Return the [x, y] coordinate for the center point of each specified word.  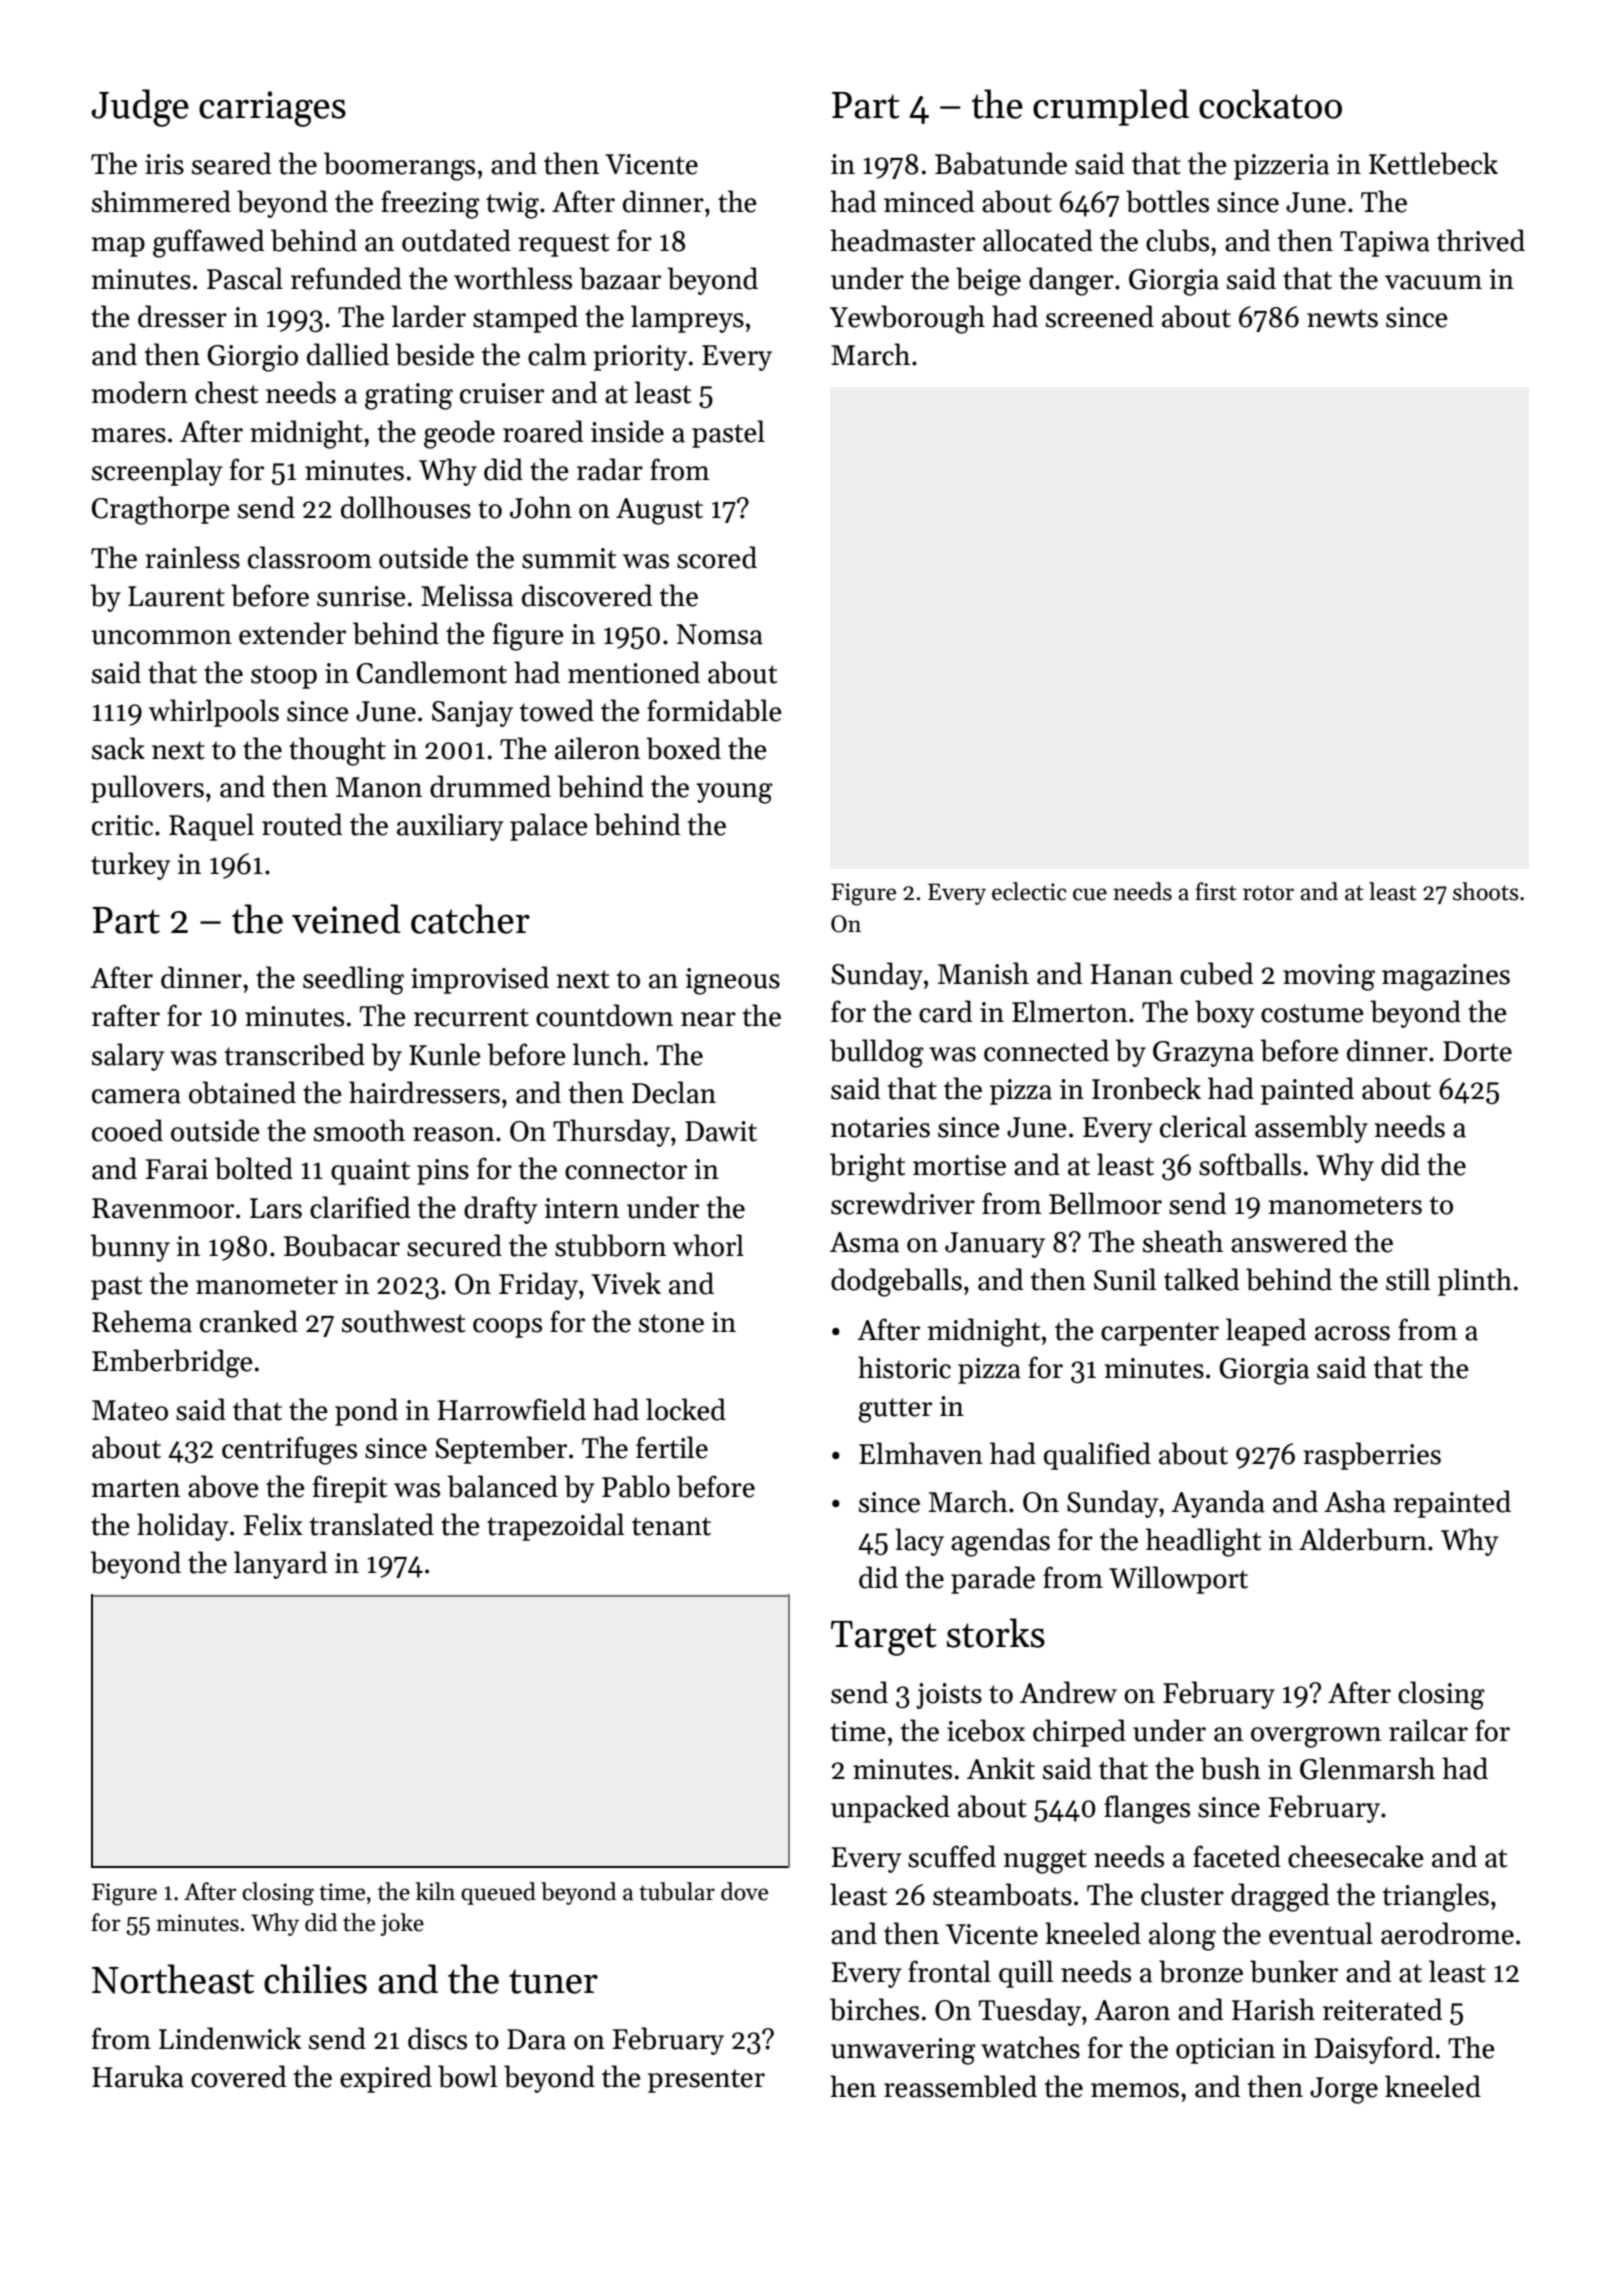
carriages [272, 109]
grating [409, 396]
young [734, 793]
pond [366, 1412]
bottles [1167, 201]
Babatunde [1001, 163]
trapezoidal [555, 1527]
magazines [1446, 977]
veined [346, 919]
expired [386, 2079]
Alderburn [1363, 1539]
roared [543, 431]
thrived [1481, 240]
